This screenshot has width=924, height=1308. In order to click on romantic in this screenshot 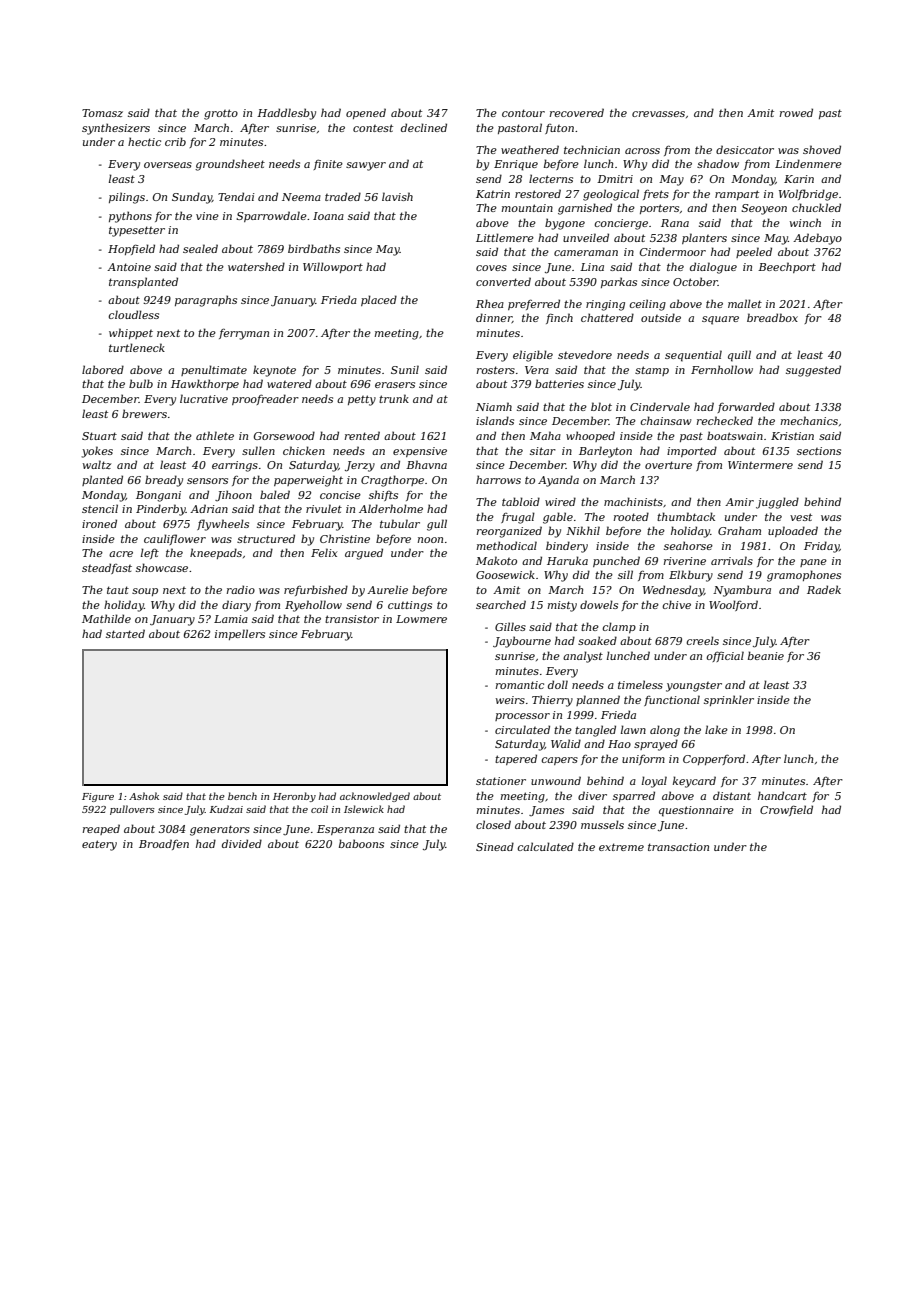, I will do `click(520, 685)`.
